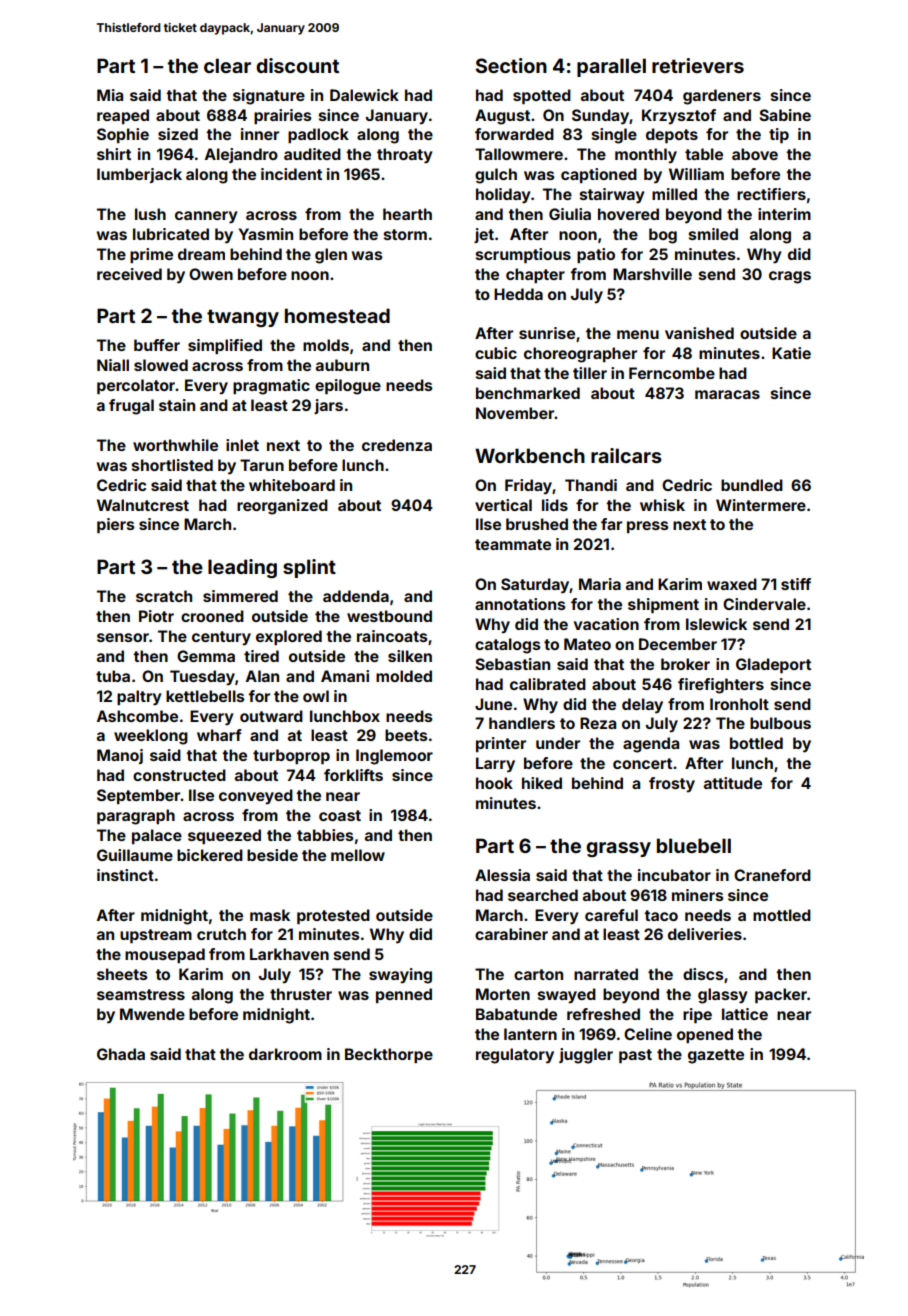 This screenshot has height=1316, width=908. What do you see at coordinates (606, 624) in the screenshot?
I see `vacation` at bounding box center [606, 624].
